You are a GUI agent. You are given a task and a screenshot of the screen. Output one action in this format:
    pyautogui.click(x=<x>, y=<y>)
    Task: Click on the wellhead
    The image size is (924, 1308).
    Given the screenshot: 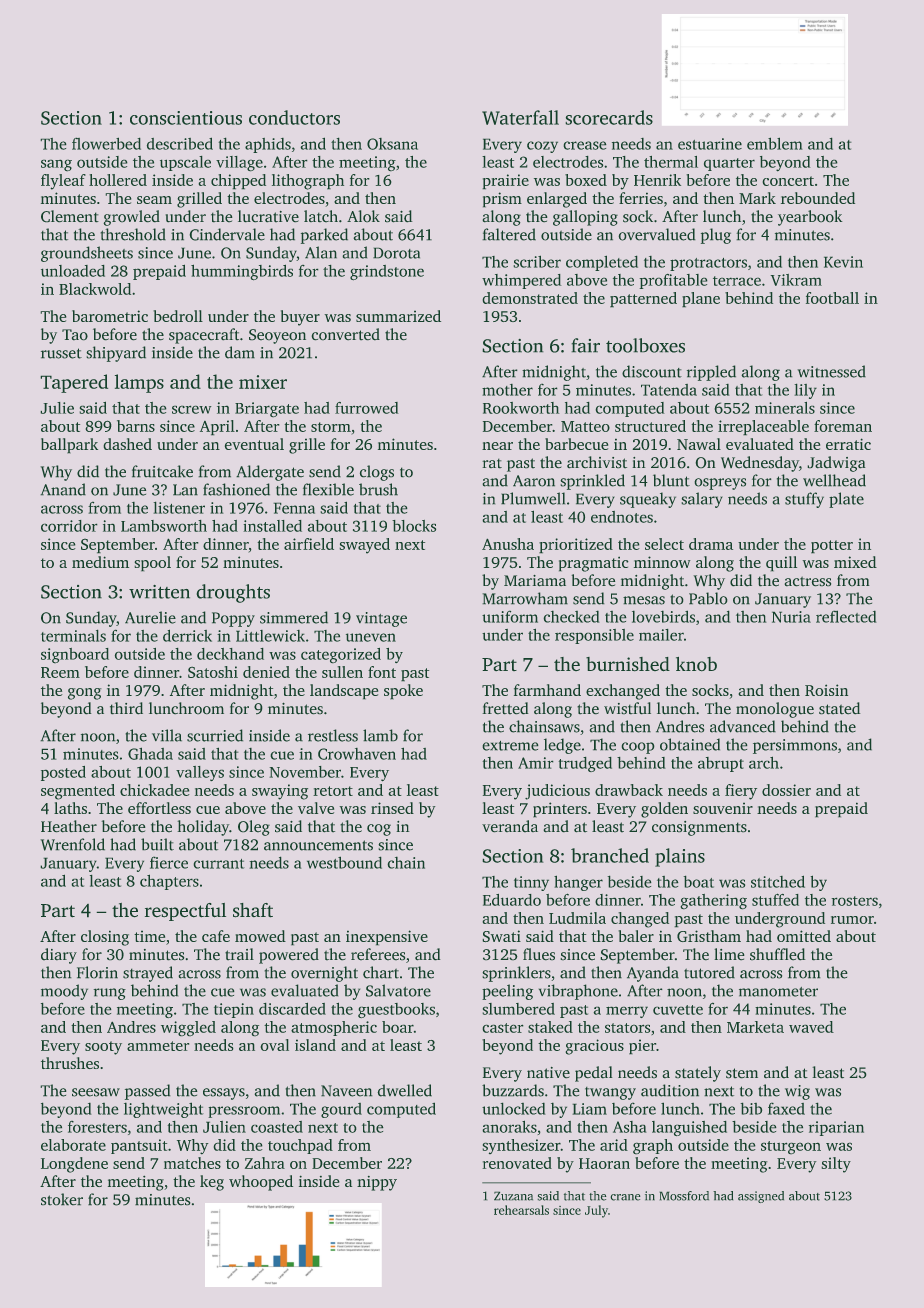 What is the action you would take?
    pyautogui.click(x=834, y=480)
